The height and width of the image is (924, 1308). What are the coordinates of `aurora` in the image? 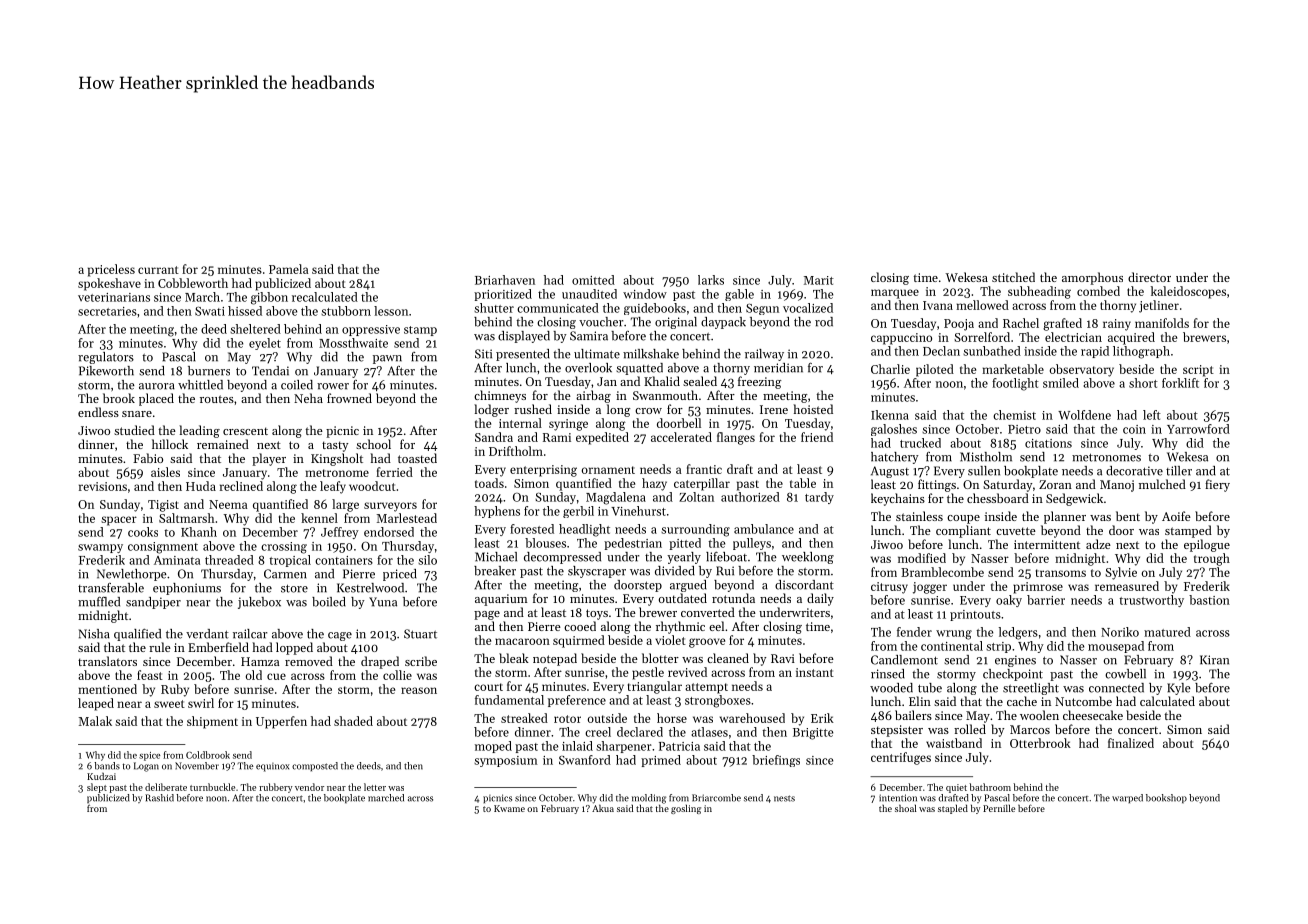 It's located at (157, 386).
